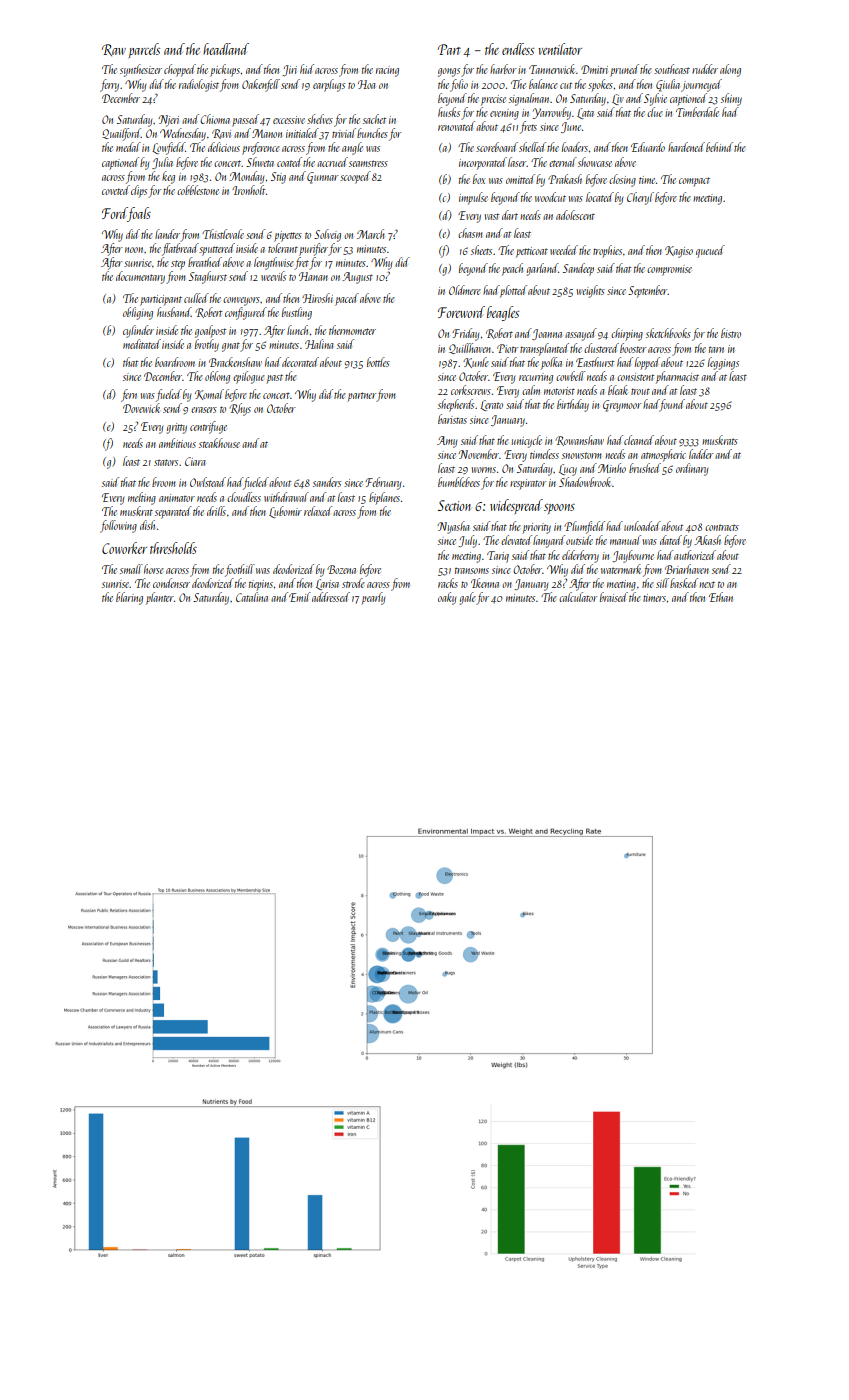 Image resolution: width=849 pixels, height=1400 pixels. I want to click on Dmitri, so click(594, 69).
